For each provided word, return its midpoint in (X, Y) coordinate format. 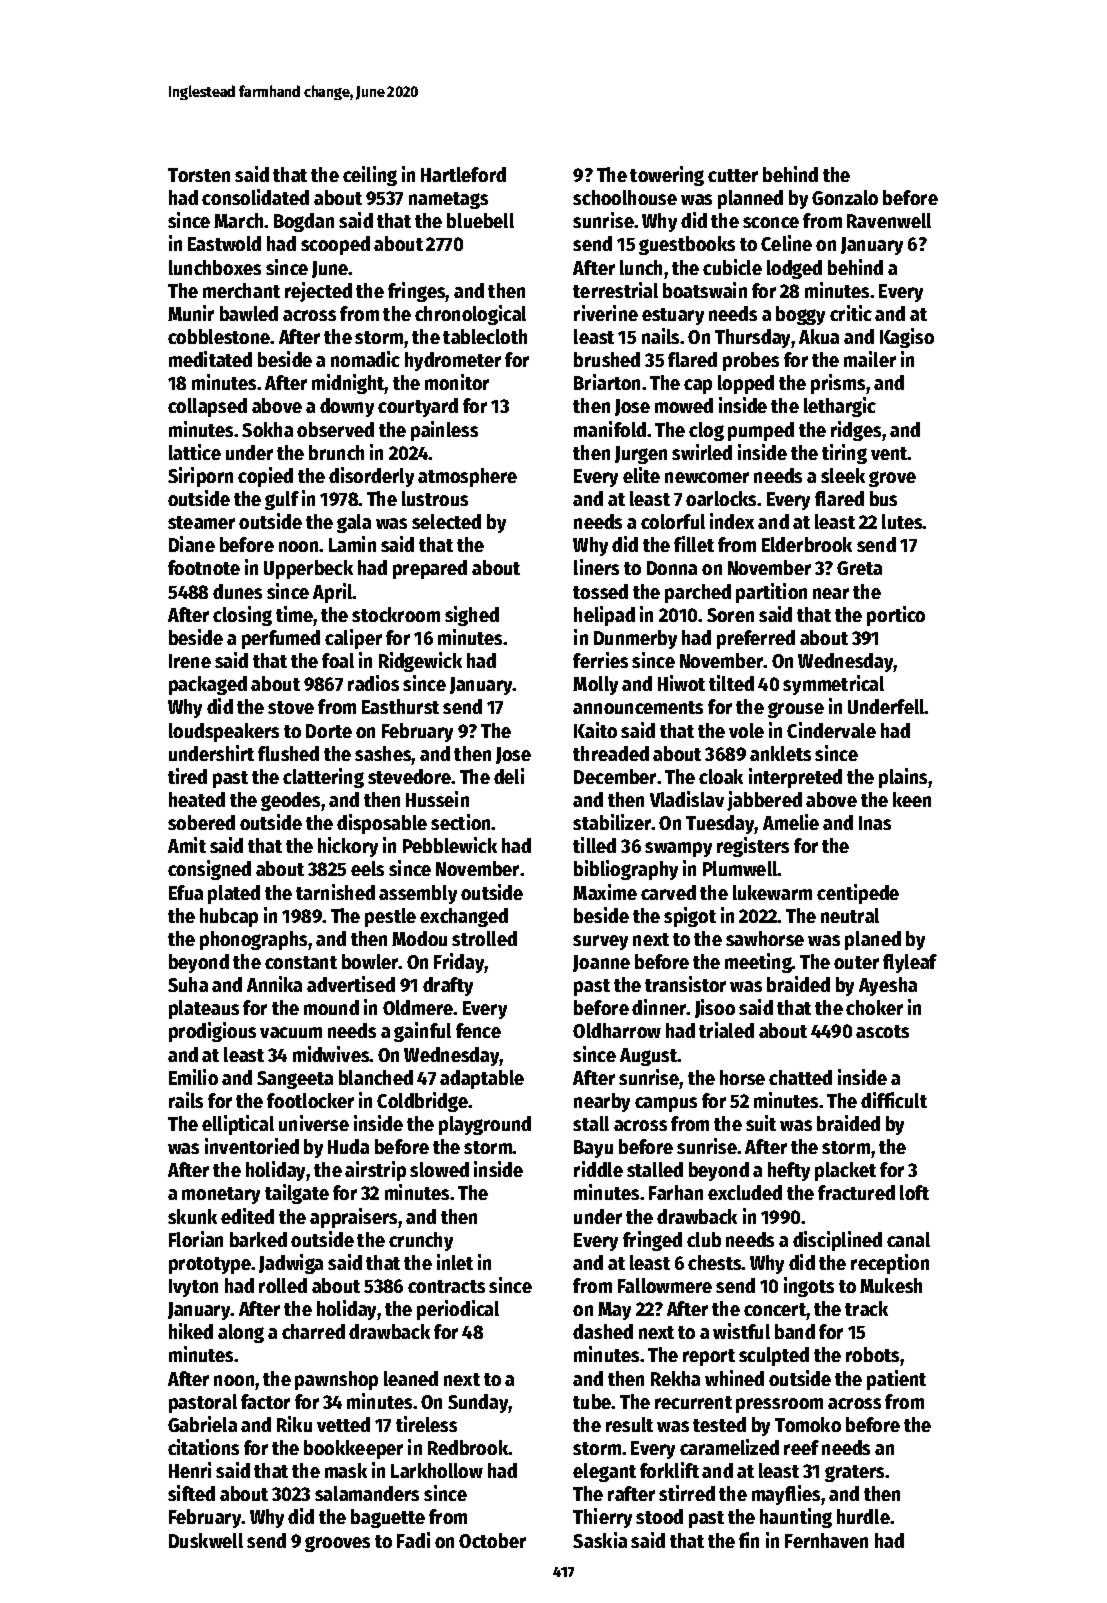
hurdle (863, 1516)
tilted (731, 683)
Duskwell (206, 1540)
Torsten (199, 175)
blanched (376, 1077)
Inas (875, 823)
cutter (733, 175)
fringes (417, 292)
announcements (638, 707)
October (492, 1540)
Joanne (601, 963)
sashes (383, 753)
